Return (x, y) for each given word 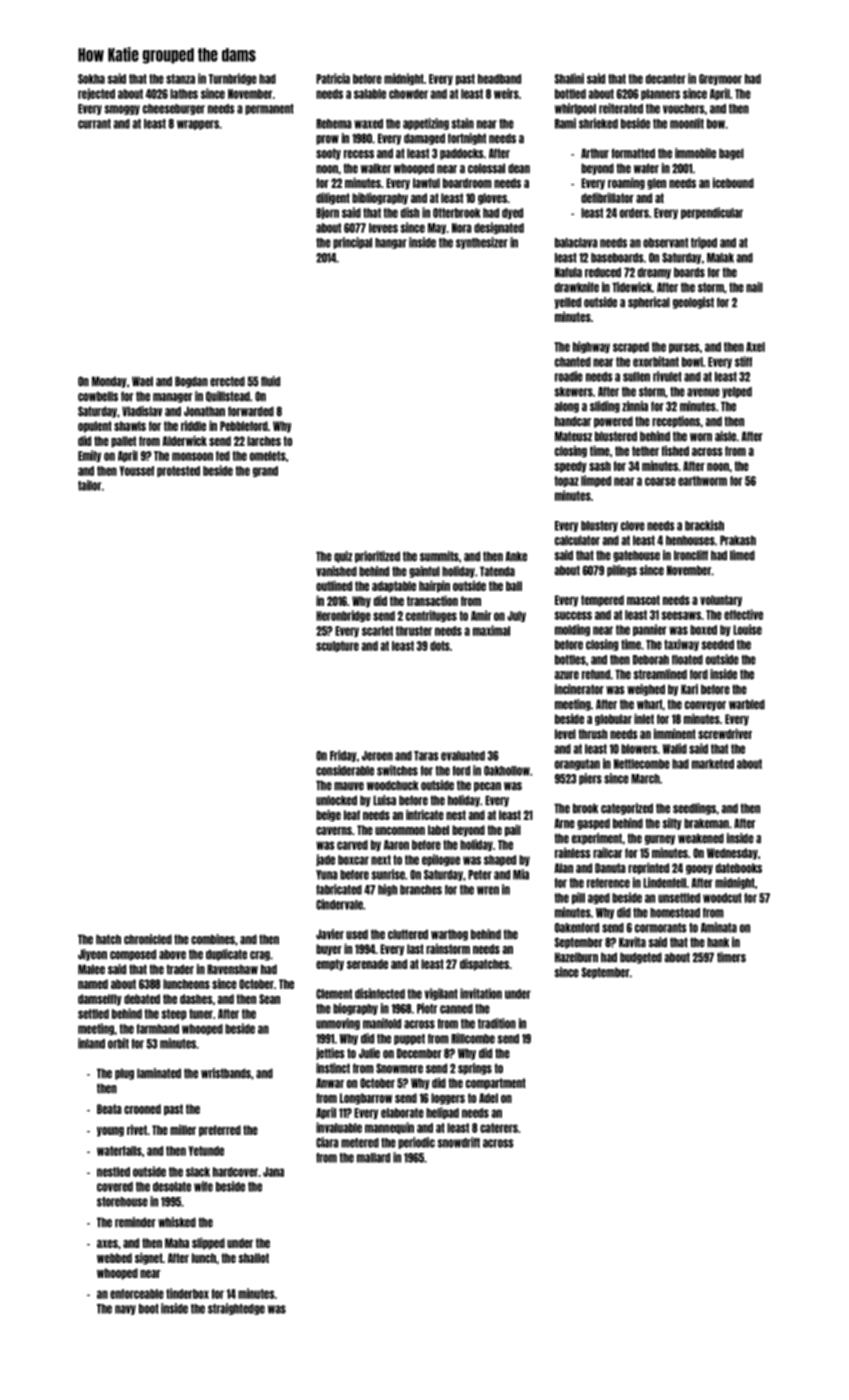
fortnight (467, 139)
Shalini (569, 78)
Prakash (738, 540)
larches (264, 441)
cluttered (408, 934)
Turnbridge (233, 79)
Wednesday (732, 854)
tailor (89, 485)
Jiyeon (92, 955)
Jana (273, 1172)
